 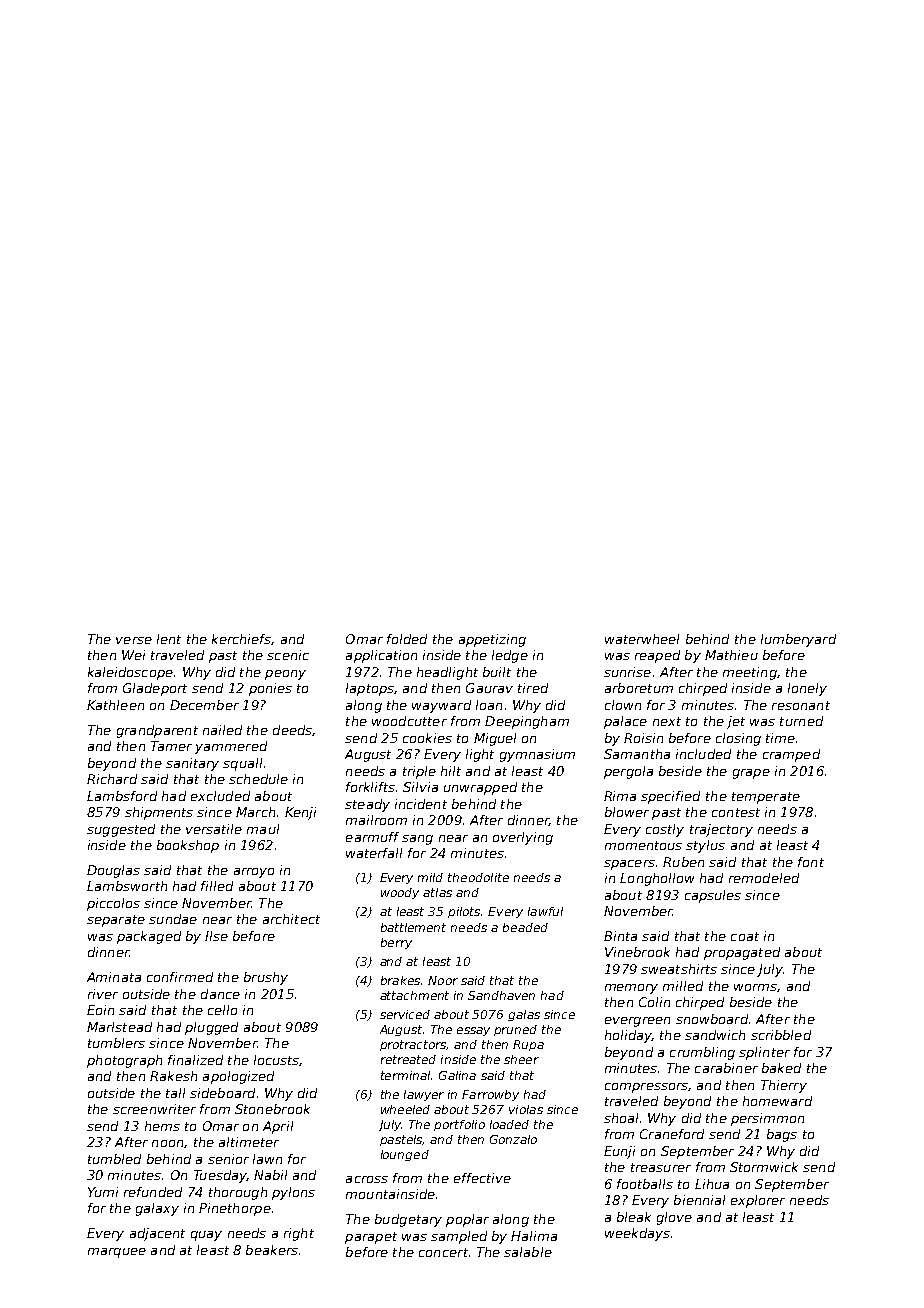 I want to click on screenwriter, so click(x=154, y=1109).
